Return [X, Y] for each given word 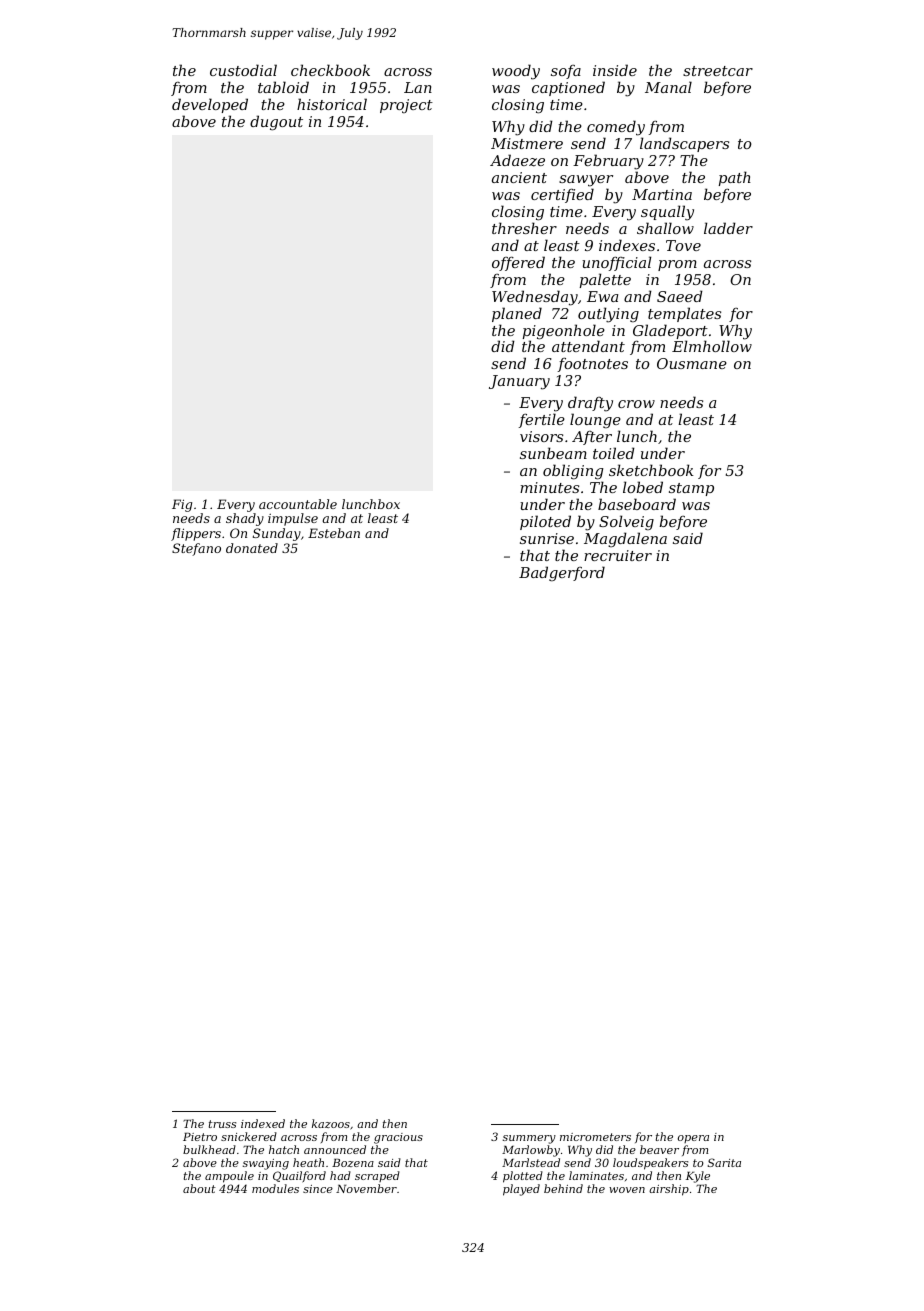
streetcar [718, 71]
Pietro [200, 1137]
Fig [182, 505]
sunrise [547, 538]
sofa [566, 72]
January [519, 382]
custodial [243, 70]
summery [529, 1139]
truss [222, 1124]
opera [693, 1139]
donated [252, 548]
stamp [691, 489]
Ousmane [692, 363]
